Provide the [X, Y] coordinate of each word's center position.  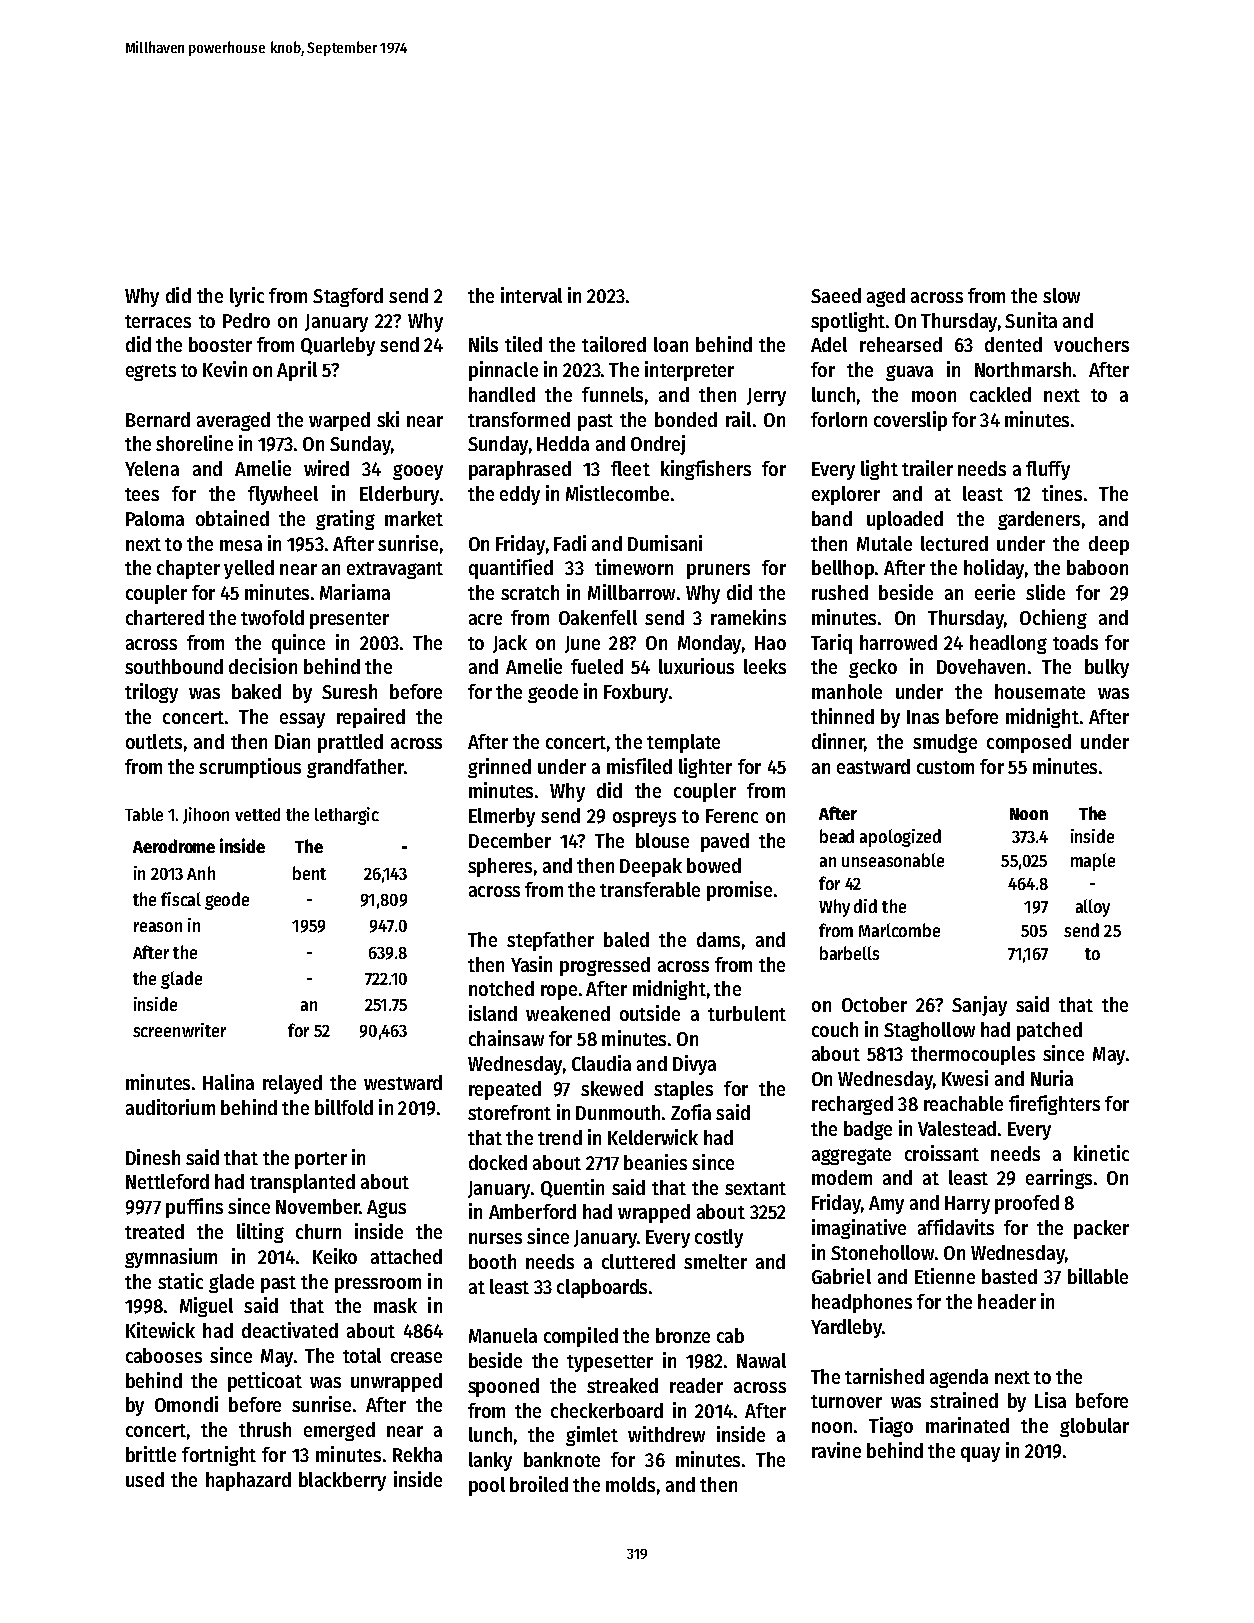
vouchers [1091, 344]
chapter [188, 569]
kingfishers [706, 470]
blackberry [342, 1481]
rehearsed [901, 344]
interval [531, 295]
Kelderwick [653, 1137]
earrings [1059, 1179]
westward [403, 1082]
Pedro [246, 320]
